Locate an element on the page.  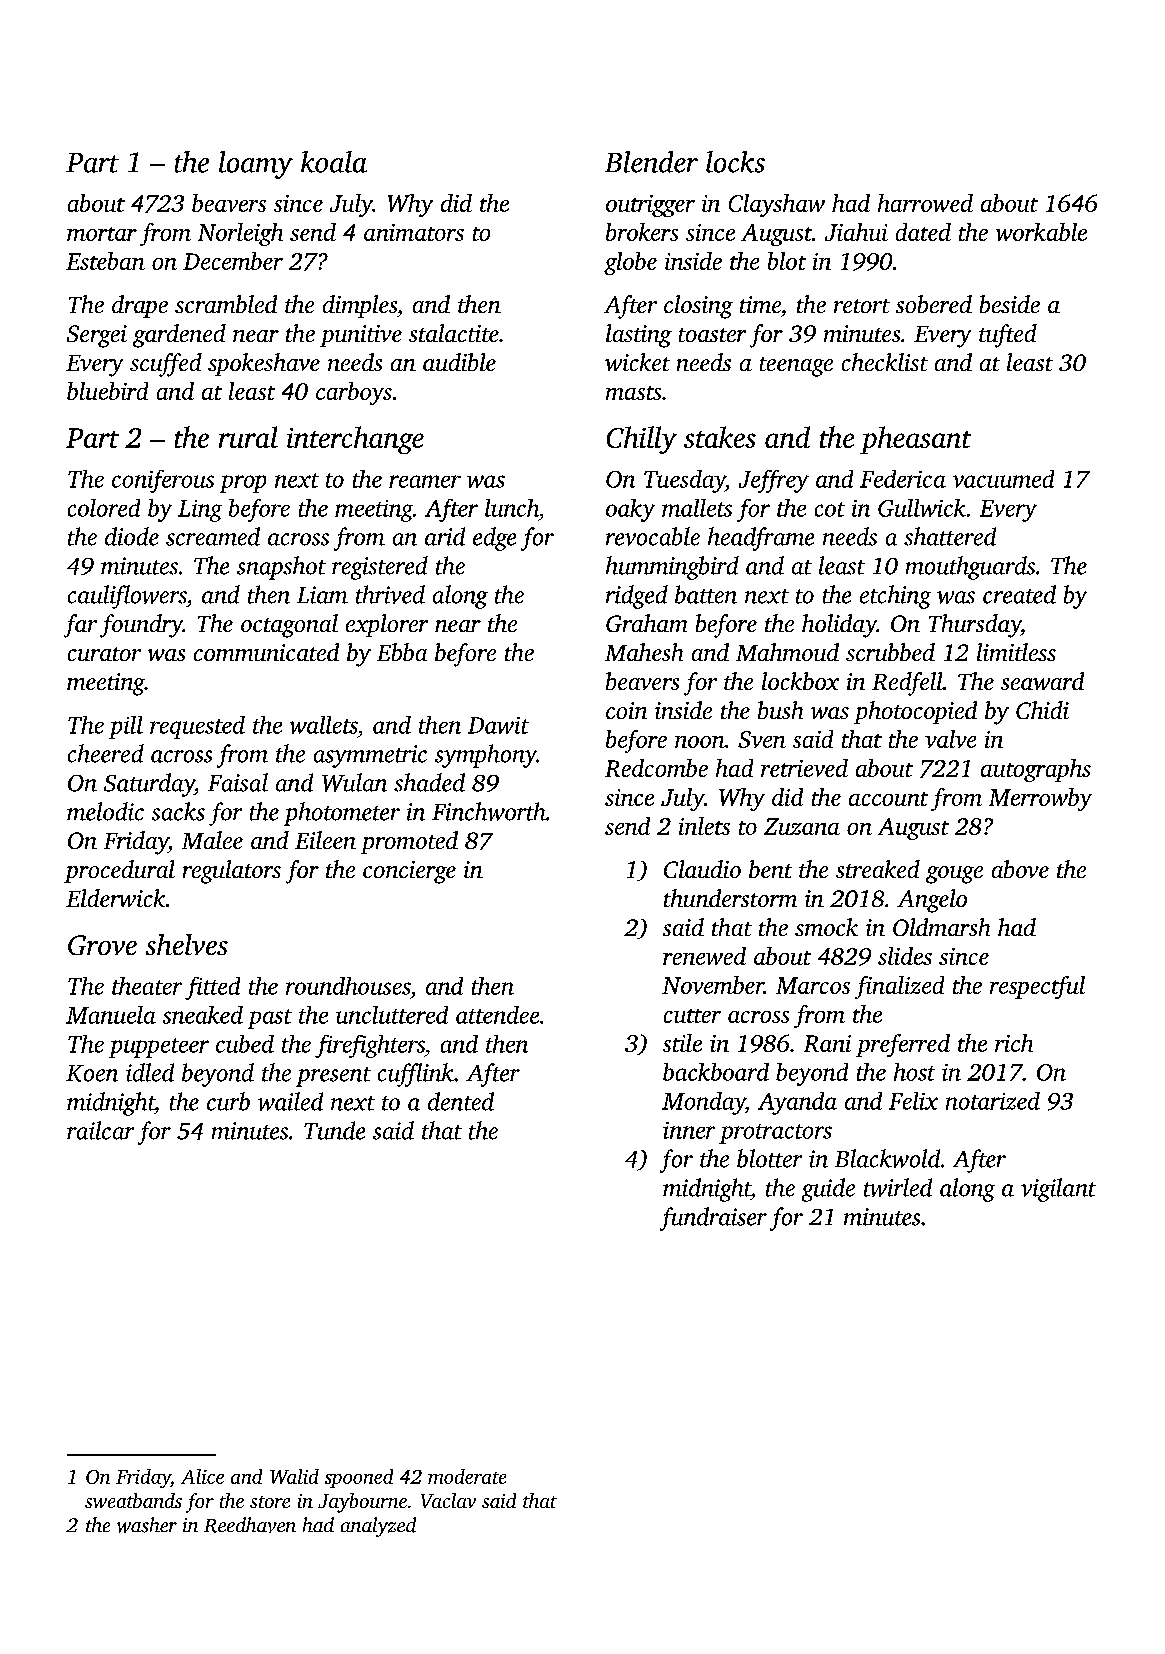
Angelo is located at coordinates (932, 901).
